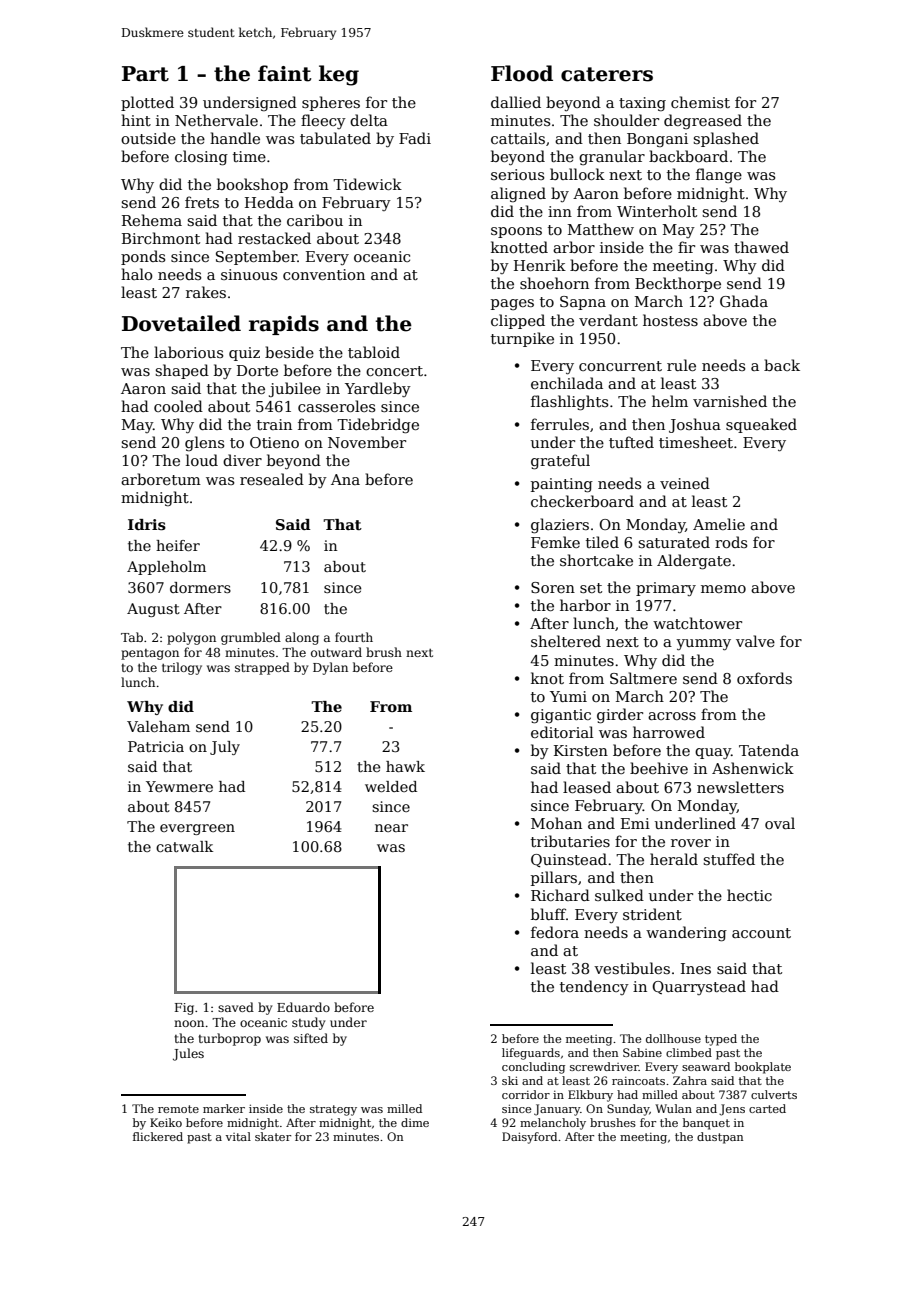 This screenshot has height=1311, width=924. What do you see at coordinates (555, 542) in the screenshot?
I see `Femke` at bounding box center [555, 542].
